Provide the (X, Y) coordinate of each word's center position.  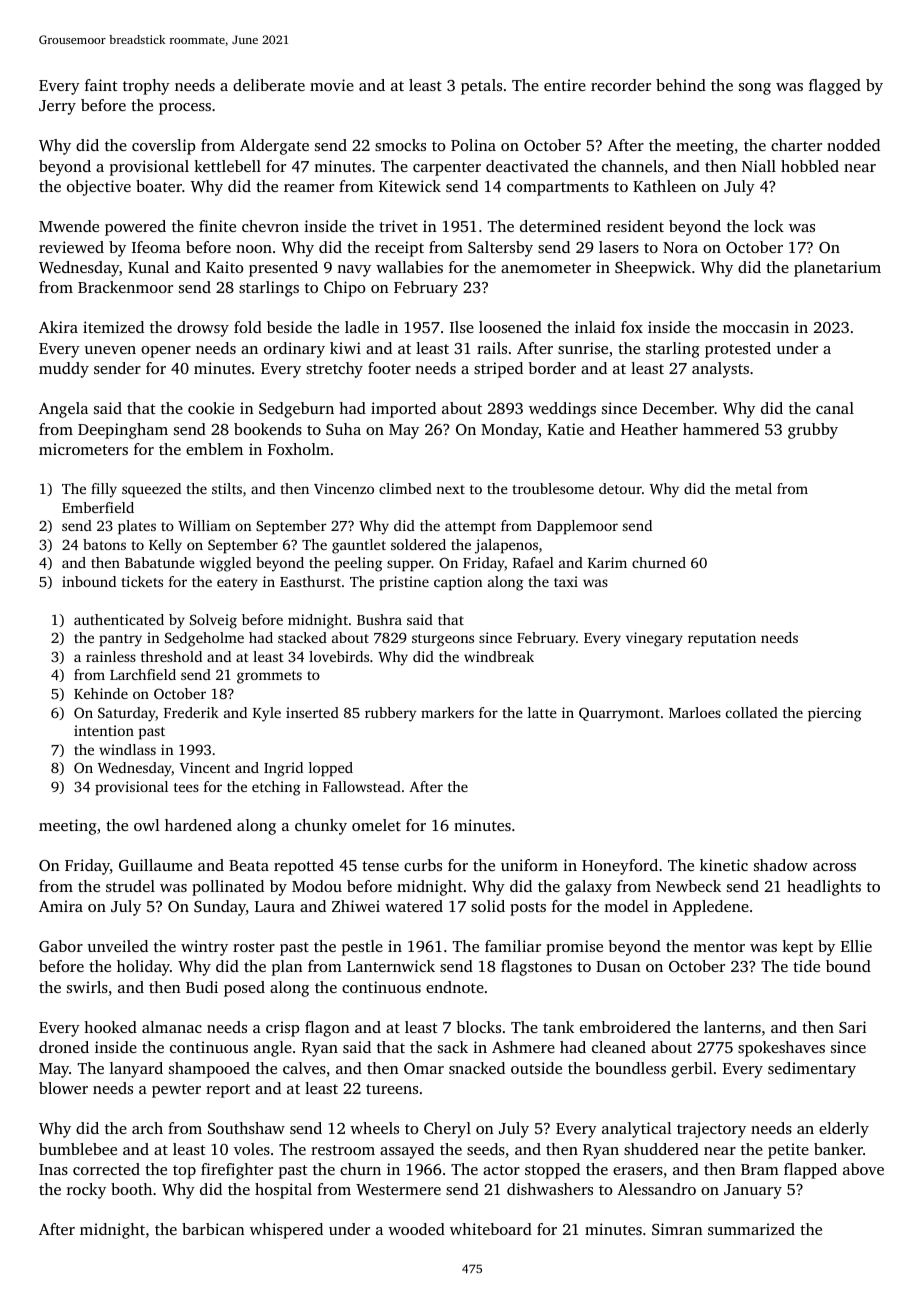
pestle (362, 948)
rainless (111, 656)
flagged (835, 87)
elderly (844, 1130)
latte (542, 712)
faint (101, 85)
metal (753, 488)
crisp (283, 1029)
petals (481, 87)
